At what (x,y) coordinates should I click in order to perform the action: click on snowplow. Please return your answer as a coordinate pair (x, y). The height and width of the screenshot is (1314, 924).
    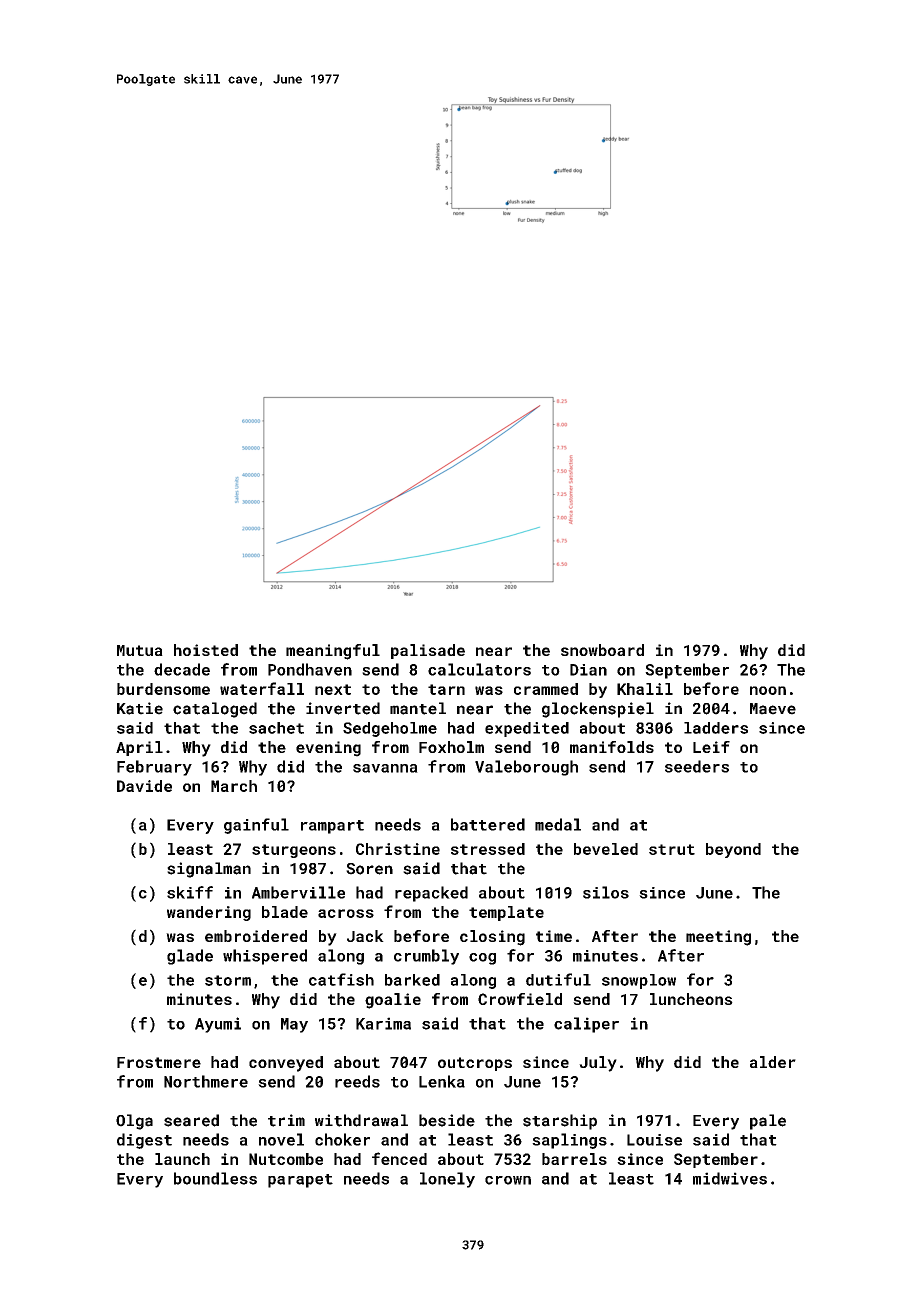
    Looking at the image, I should click on (639, 981).
